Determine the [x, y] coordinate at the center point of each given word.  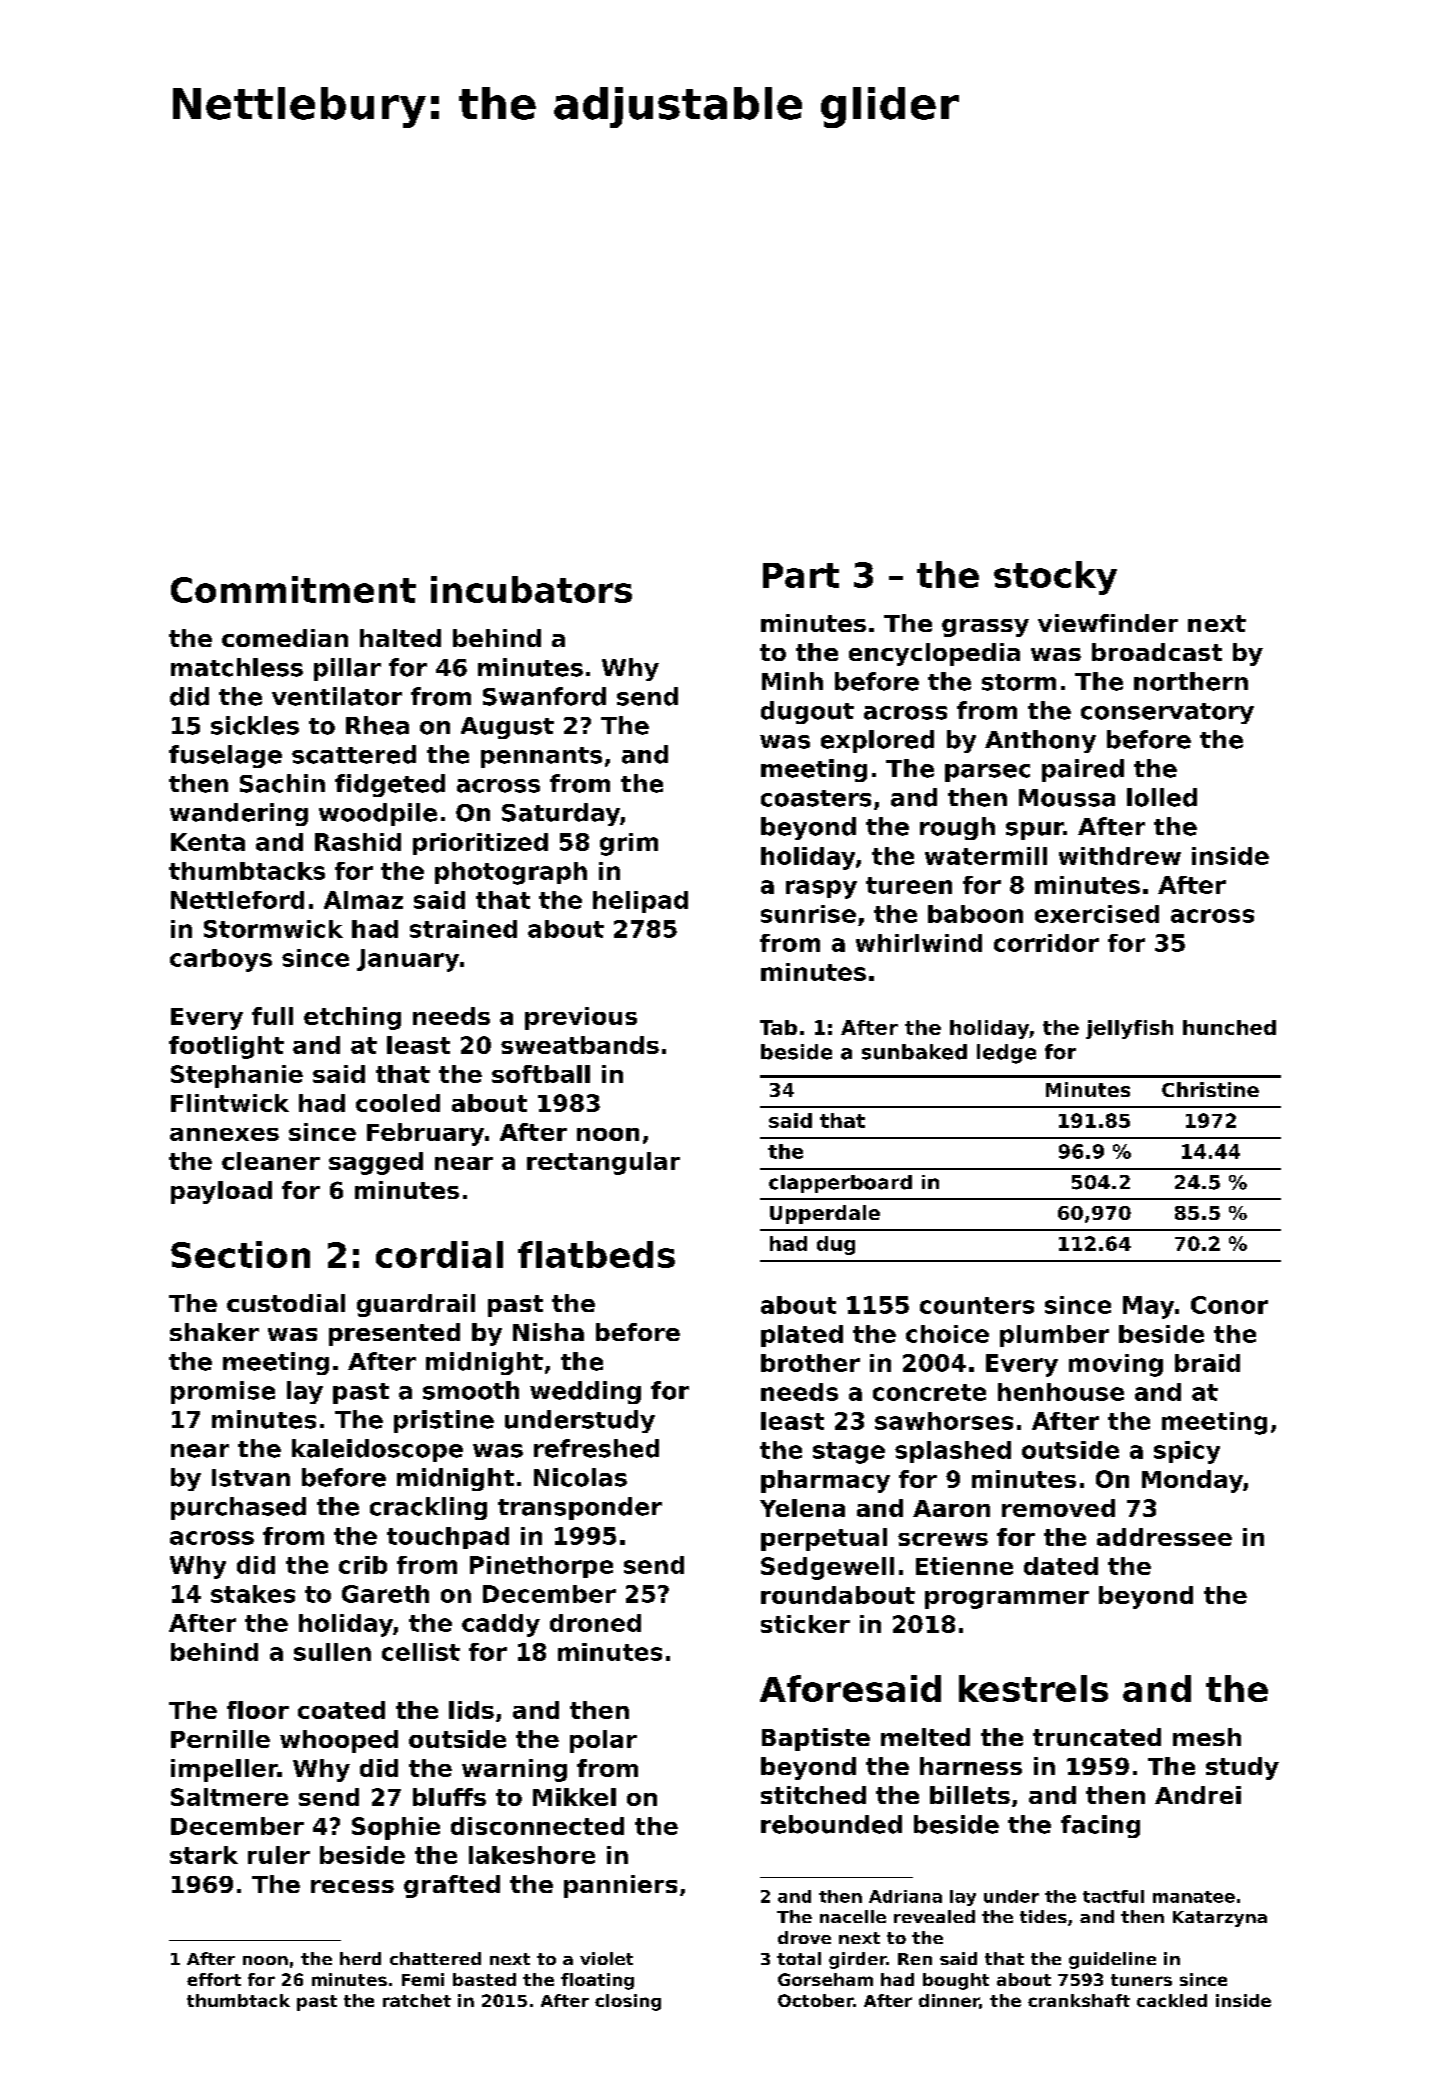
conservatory [1167, 713]
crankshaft [1079, 2000]
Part [801, 575]
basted [484, 1979]
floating [597, 1981]
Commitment [293, 589]
